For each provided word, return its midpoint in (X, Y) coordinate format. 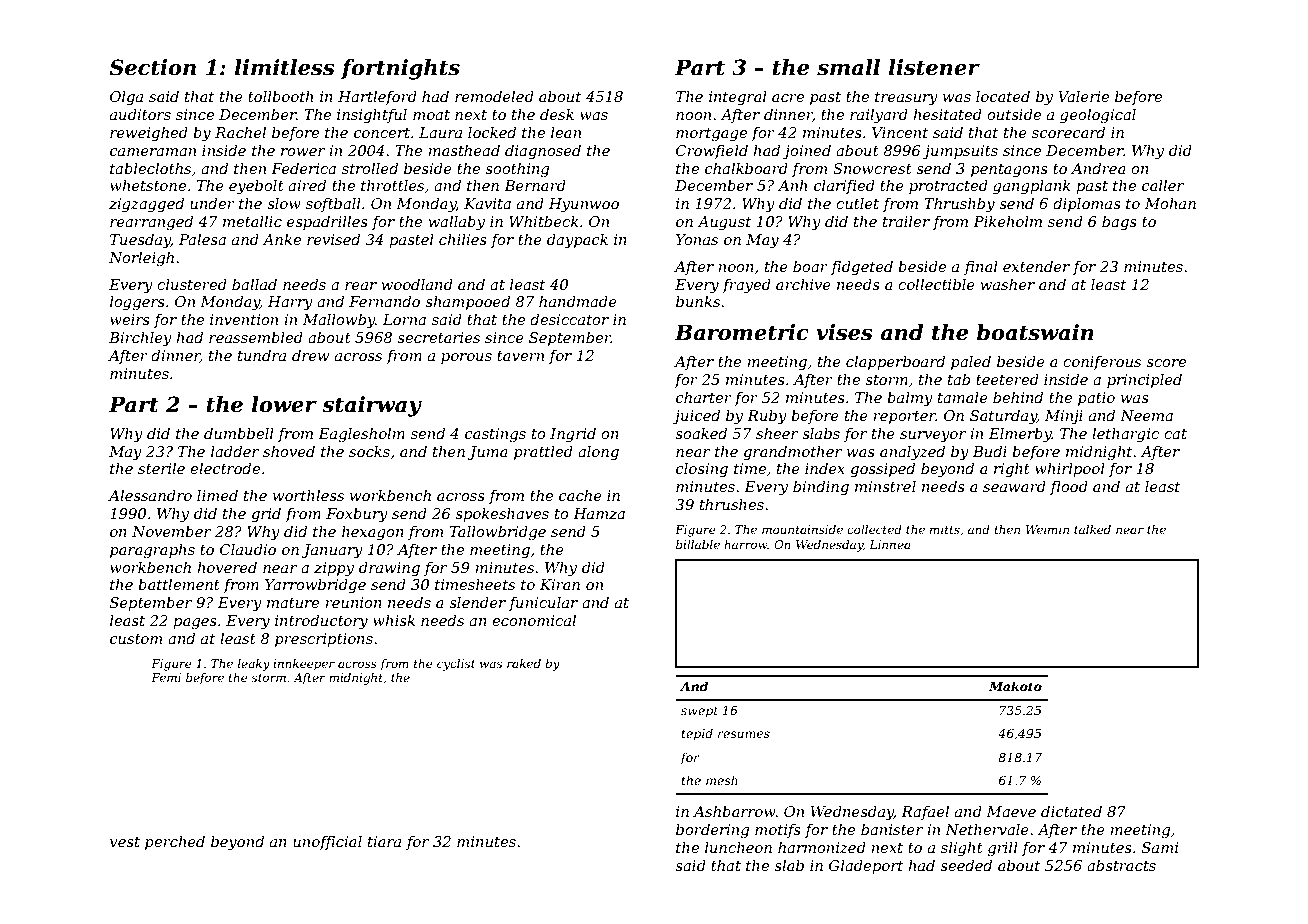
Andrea (1098, 168)
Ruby (767, 417)
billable (698, 544)
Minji (1064, 417)
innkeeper (304, 665)
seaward (1014, 486)
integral (738, 98)
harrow (746, 544)
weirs (130, 319)
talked (1092, 529)
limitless (284, 67)
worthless (308, 495)
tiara (384, 841)
